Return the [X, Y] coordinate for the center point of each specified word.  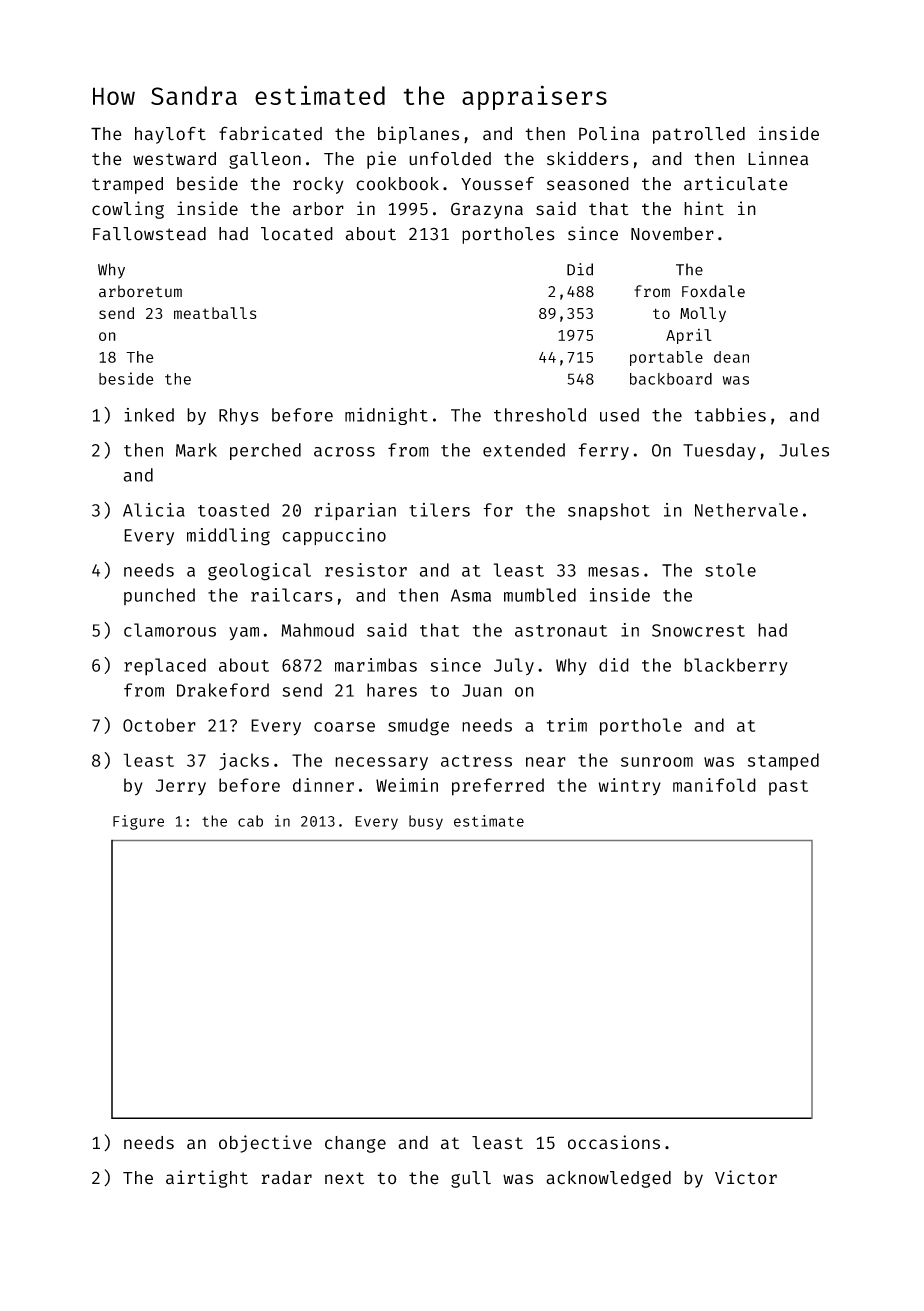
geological [259, 572]
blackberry [736, 667]
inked [149, 415]
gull [471, 1179]
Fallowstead [149, 234]
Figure [138, 822]
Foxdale [713, 291]
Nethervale [746, 510]
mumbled [540, 595]
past [788, 788]
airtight [207, 1179]
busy [426, 822]
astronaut [561, 631]
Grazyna [487, 210]
